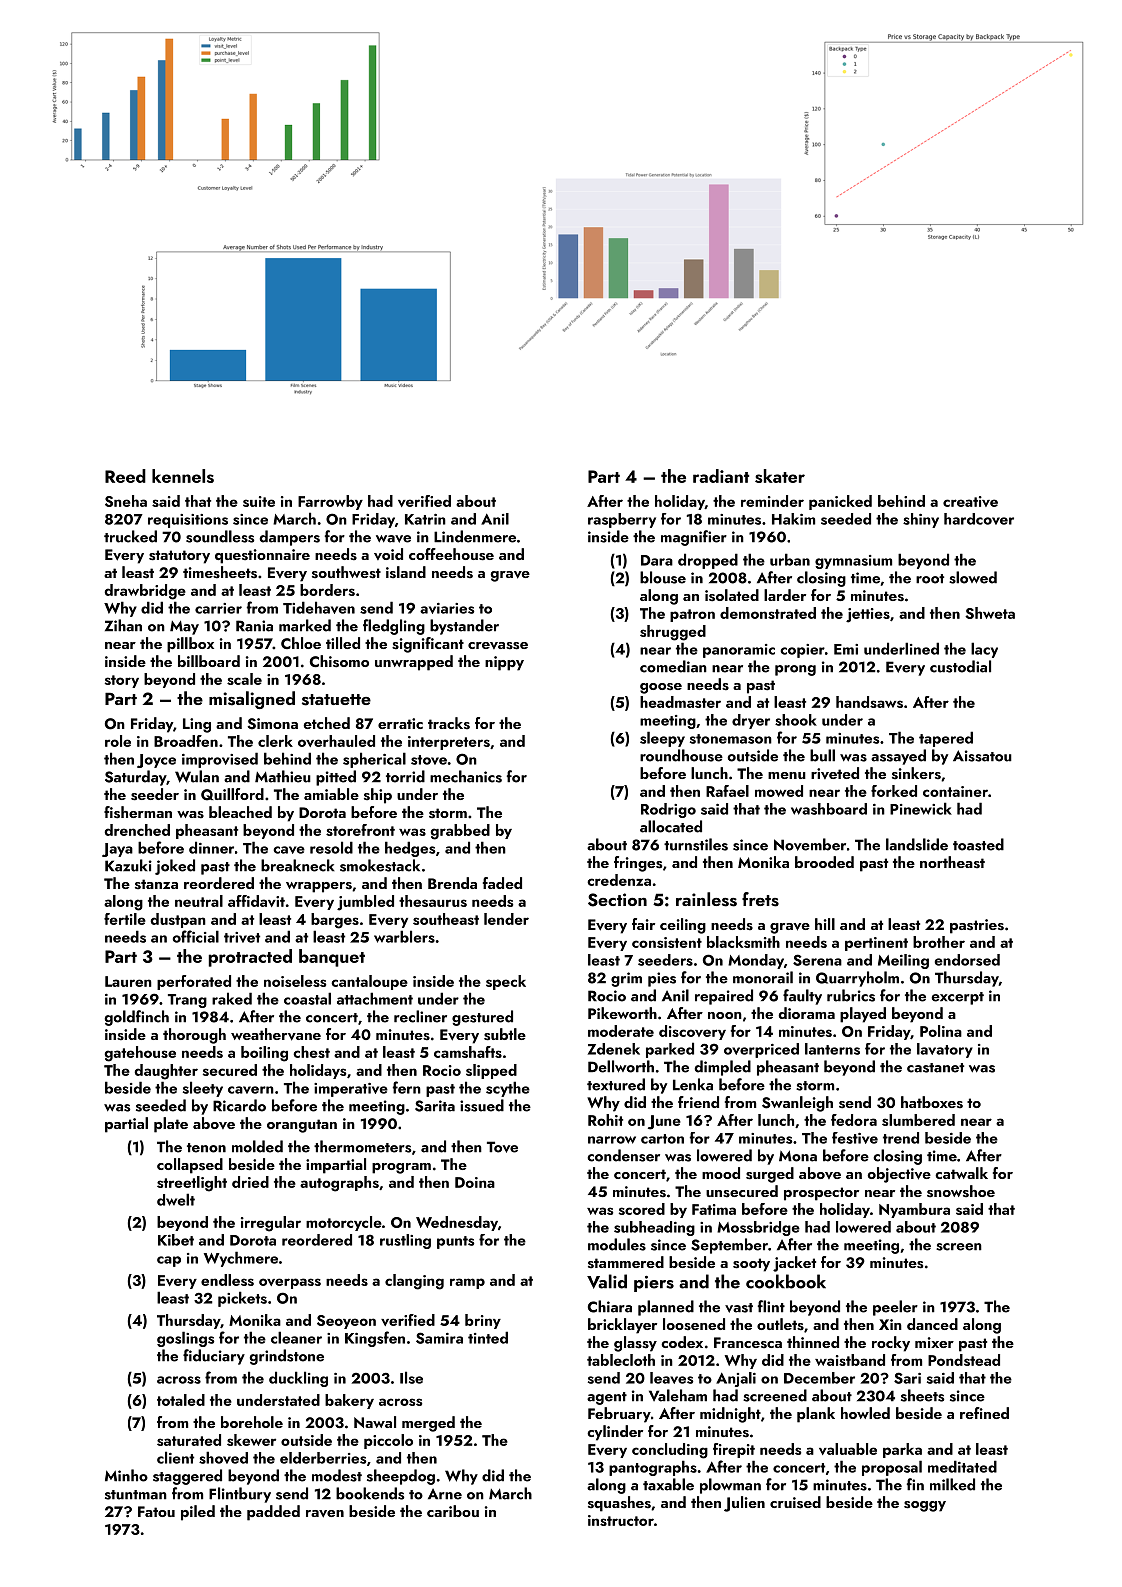 This screenshot has width=1122, height=1587. What do you see at coordinates (156, 761) in the screenshot?
I see `Joyce` at bounding box center [156, 761].
